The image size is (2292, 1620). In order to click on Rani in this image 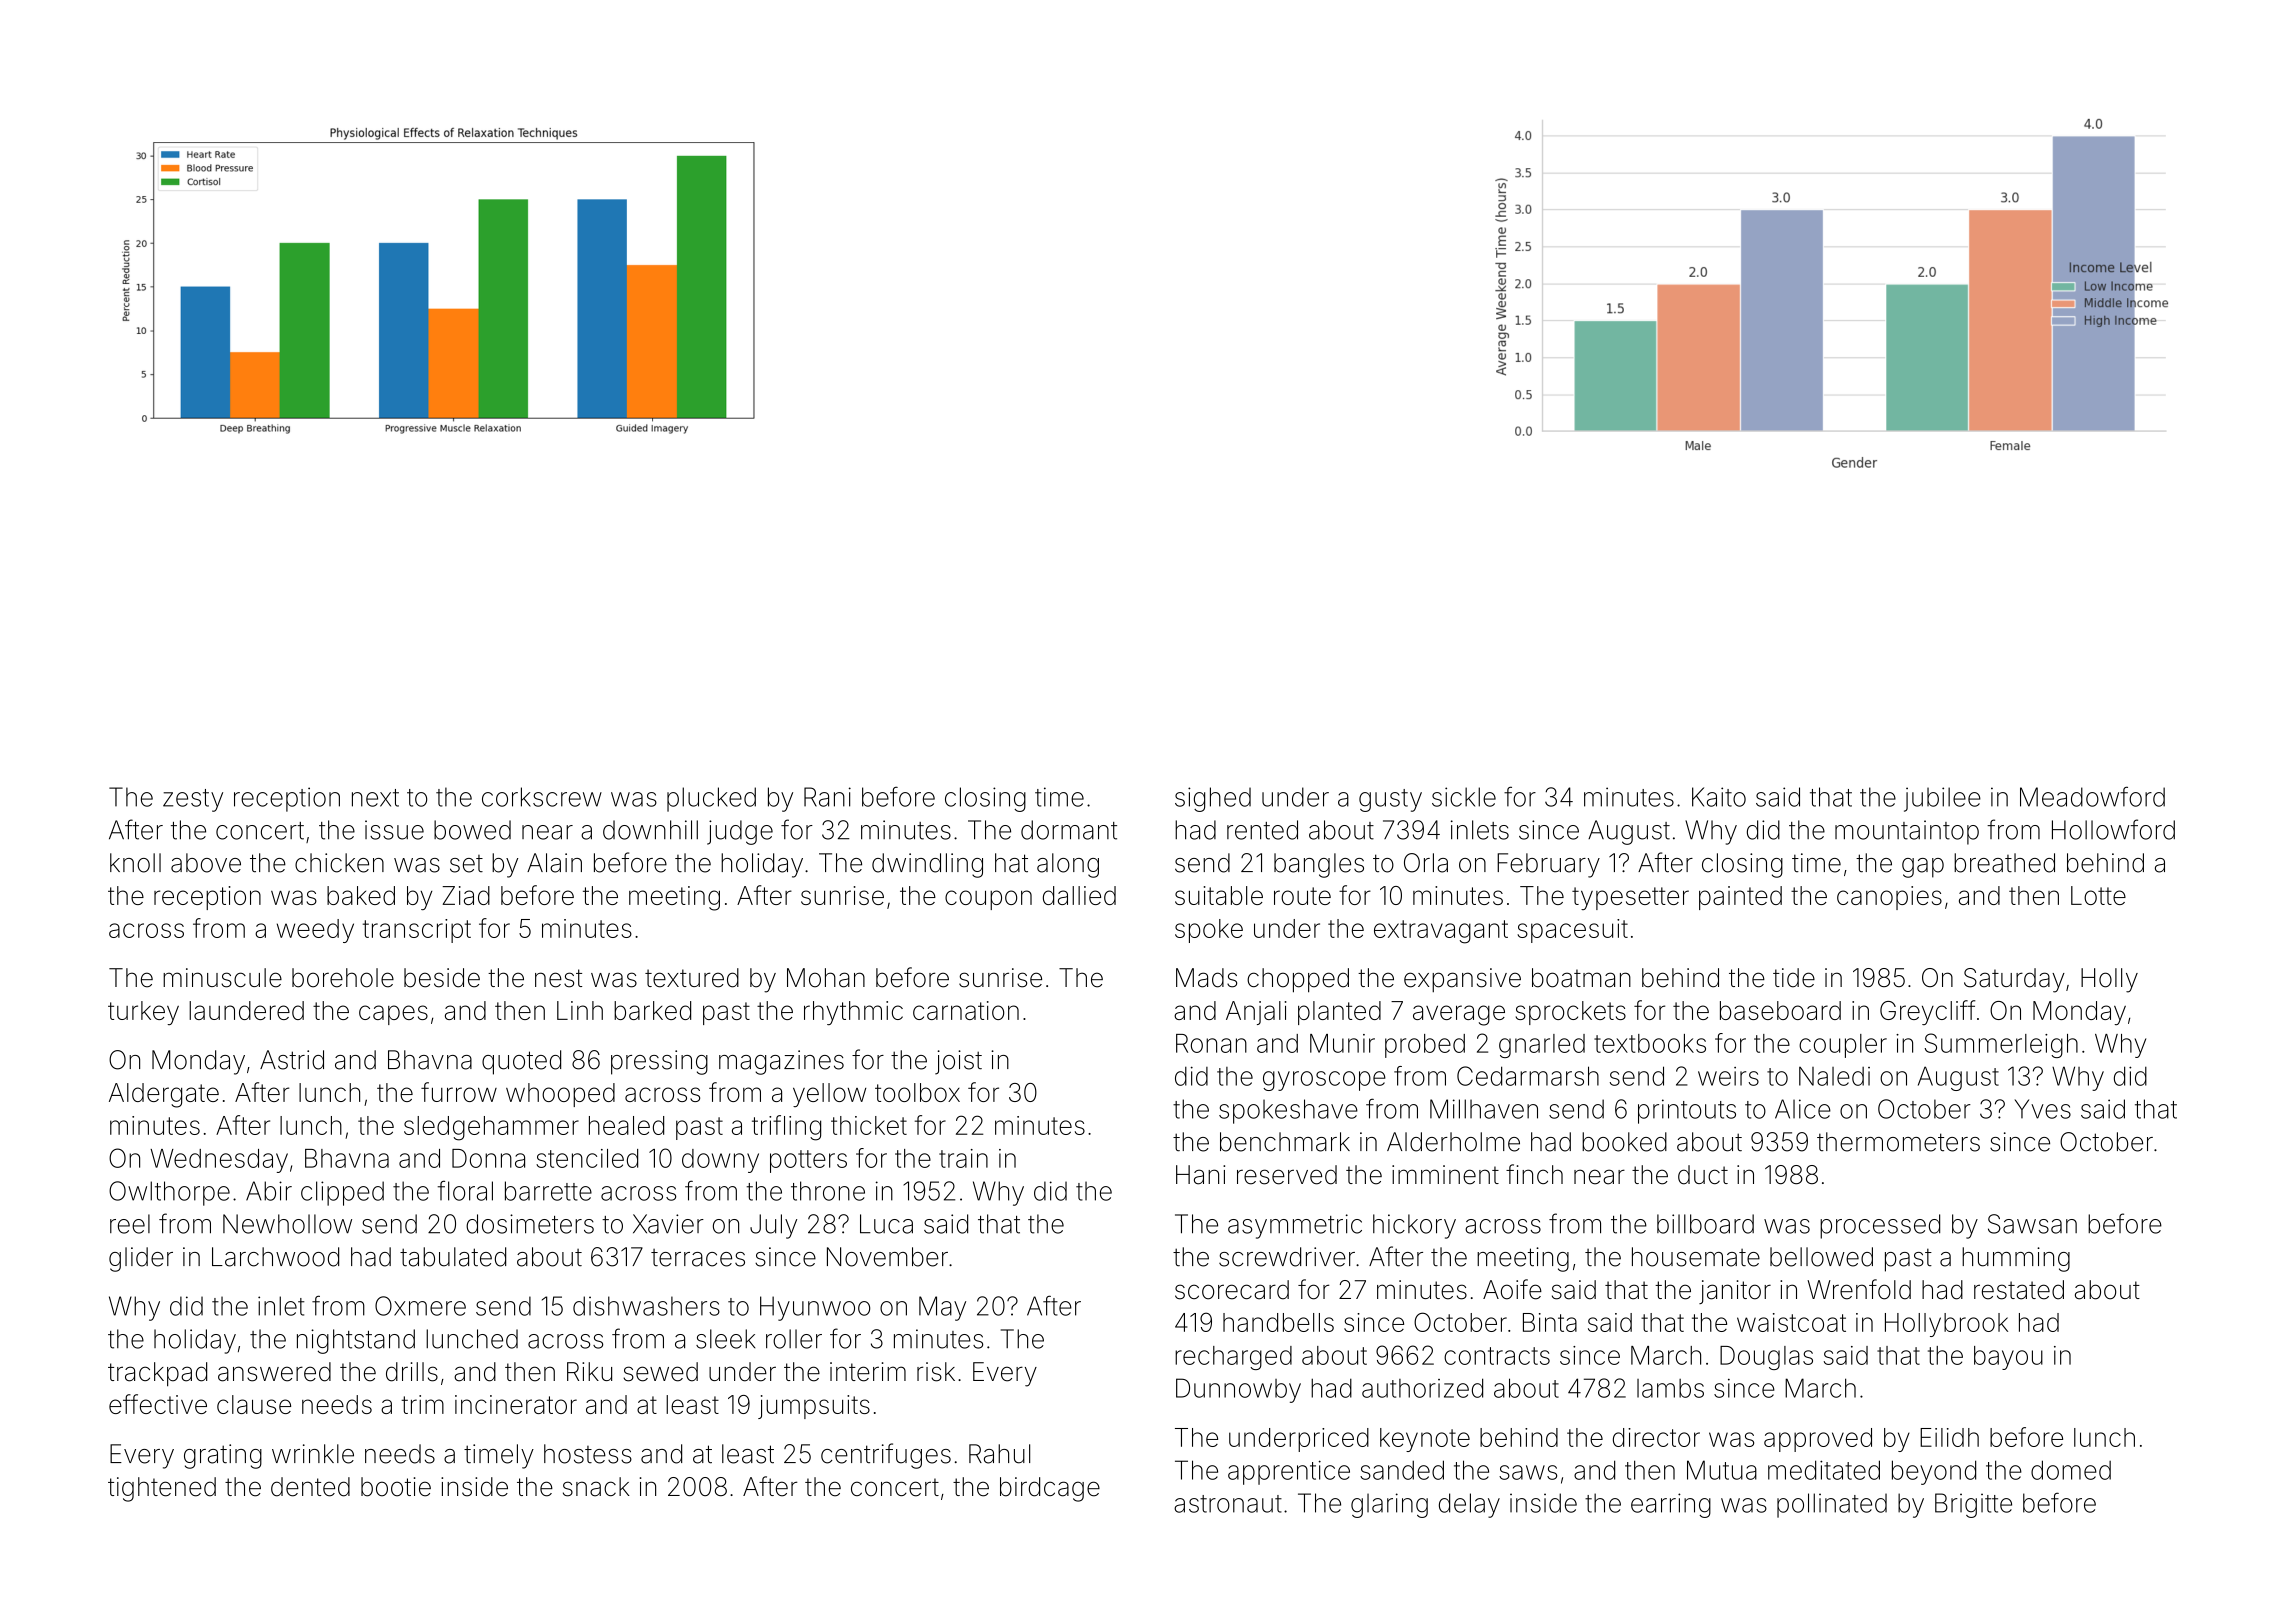, I will do `click(827, 797)`.
